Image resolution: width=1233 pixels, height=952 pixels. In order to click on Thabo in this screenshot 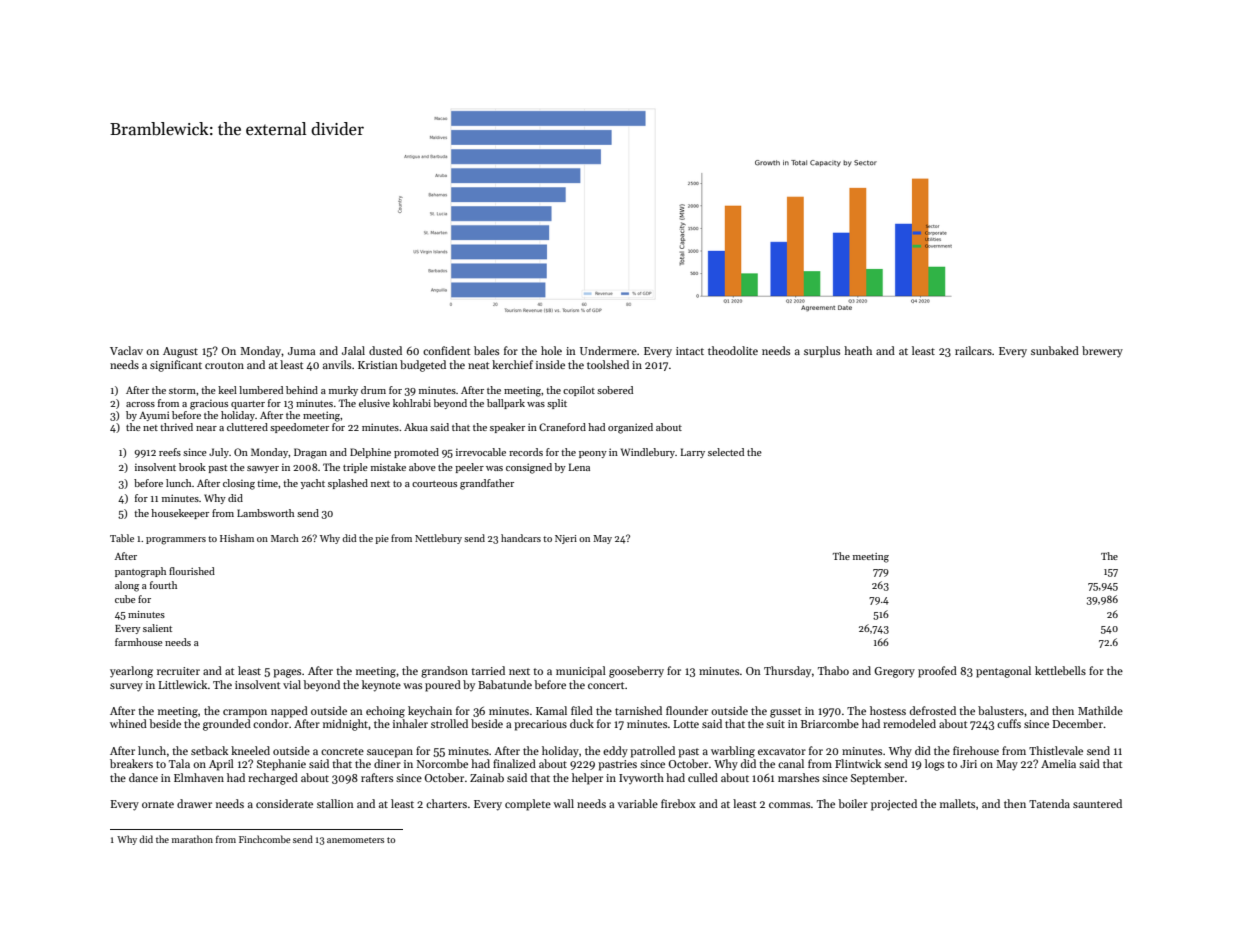, I will do `click(833, 670)`.
